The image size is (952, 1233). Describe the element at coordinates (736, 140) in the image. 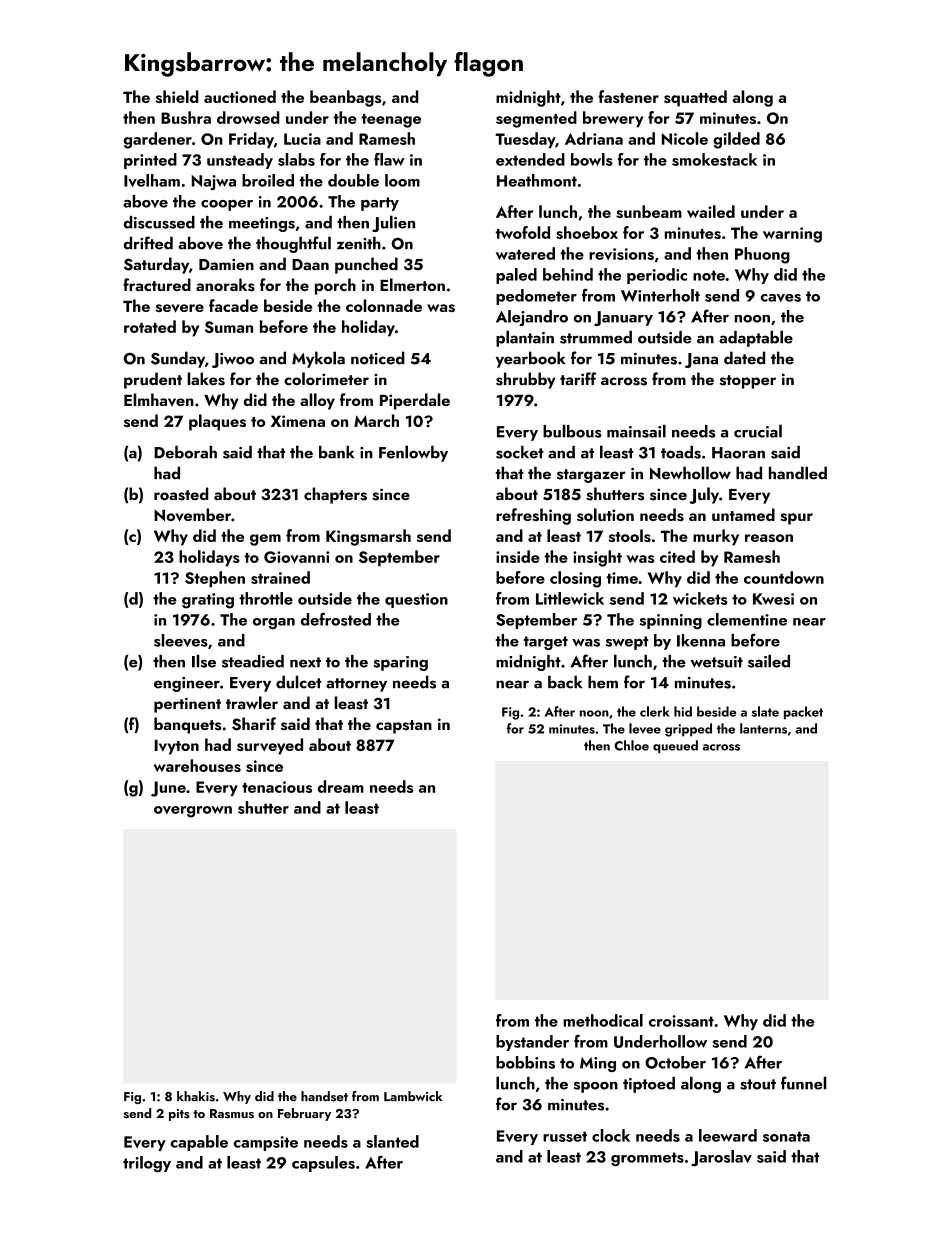

I see `gilded` at that location.
